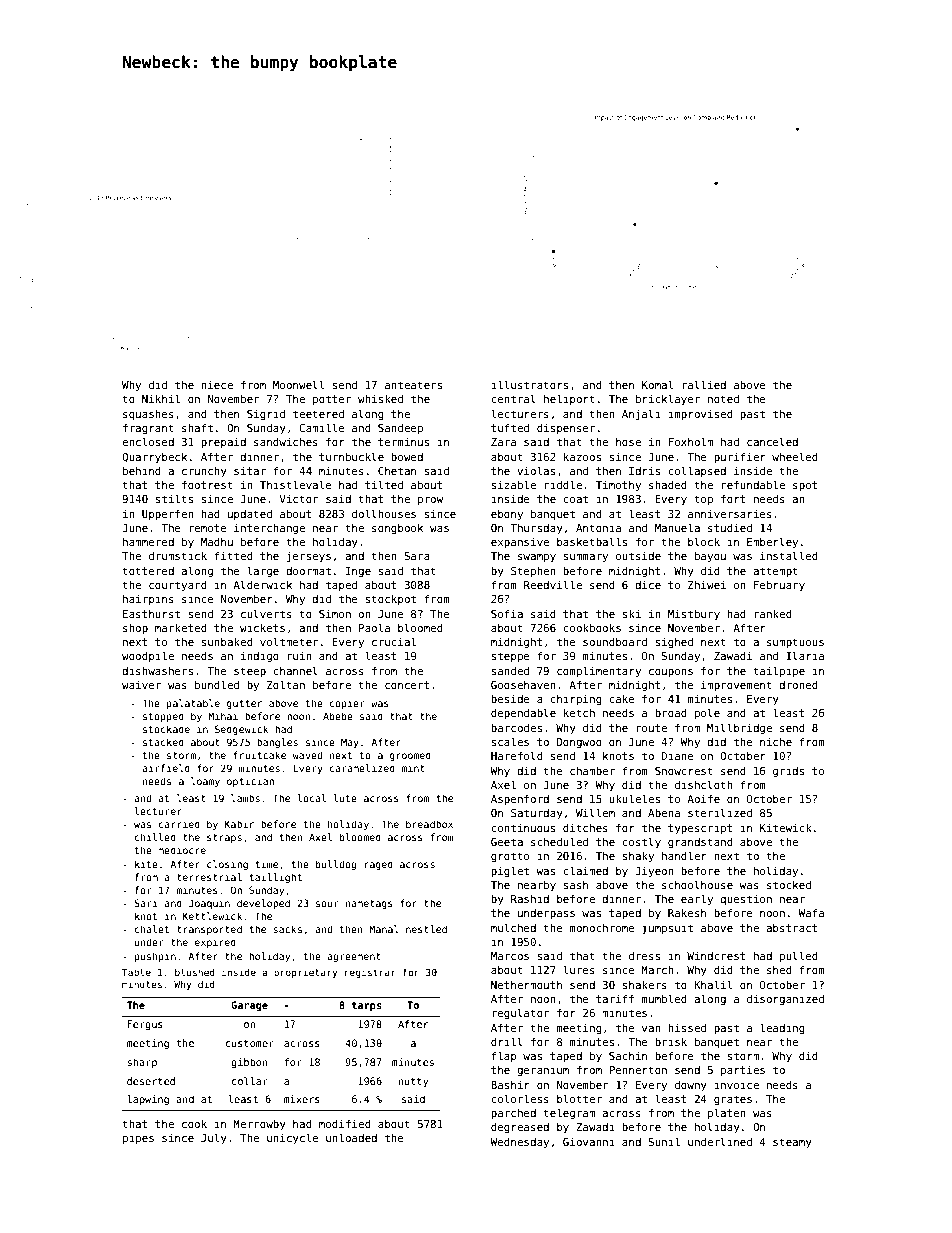  What do you see at coordinates (379, 865) in the page?
I see `raged` at bounding box center [379, 865].
